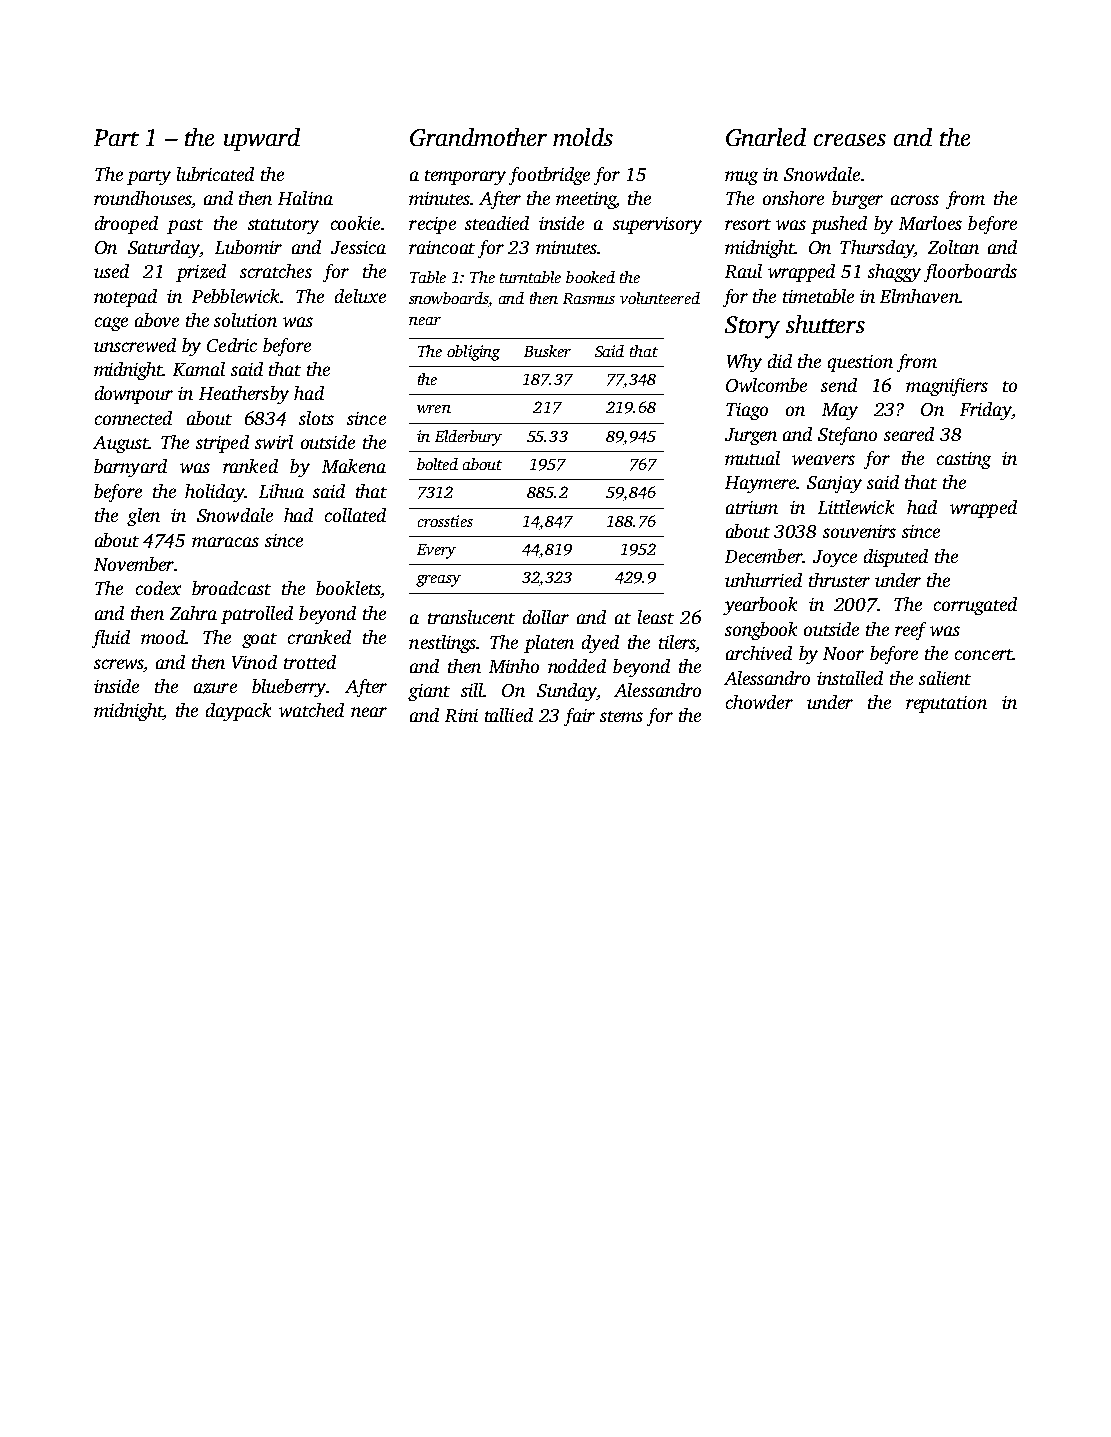  Describe the element at coordinates (747, 411) in the document. I see `Tiago` at that location.
